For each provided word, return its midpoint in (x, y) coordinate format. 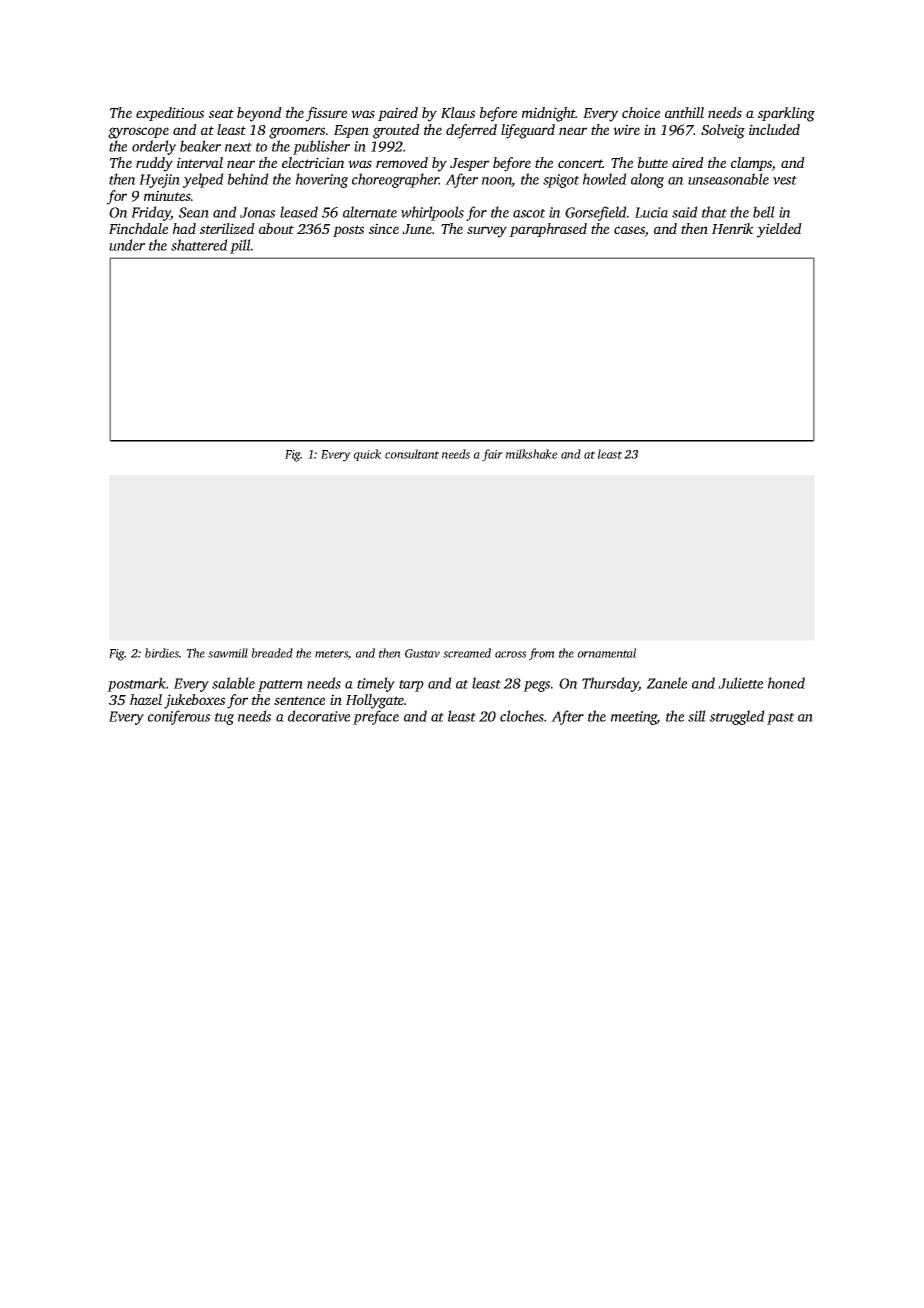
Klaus (458, 112)
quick (367, 455)
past (780, 719)
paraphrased (548, 230)
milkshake (531, 454)
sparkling (786, 114)
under (127, 245)
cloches (522, 716)
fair (492, 455)
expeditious (170, 114)
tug (224, 719)
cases (629, 231)
